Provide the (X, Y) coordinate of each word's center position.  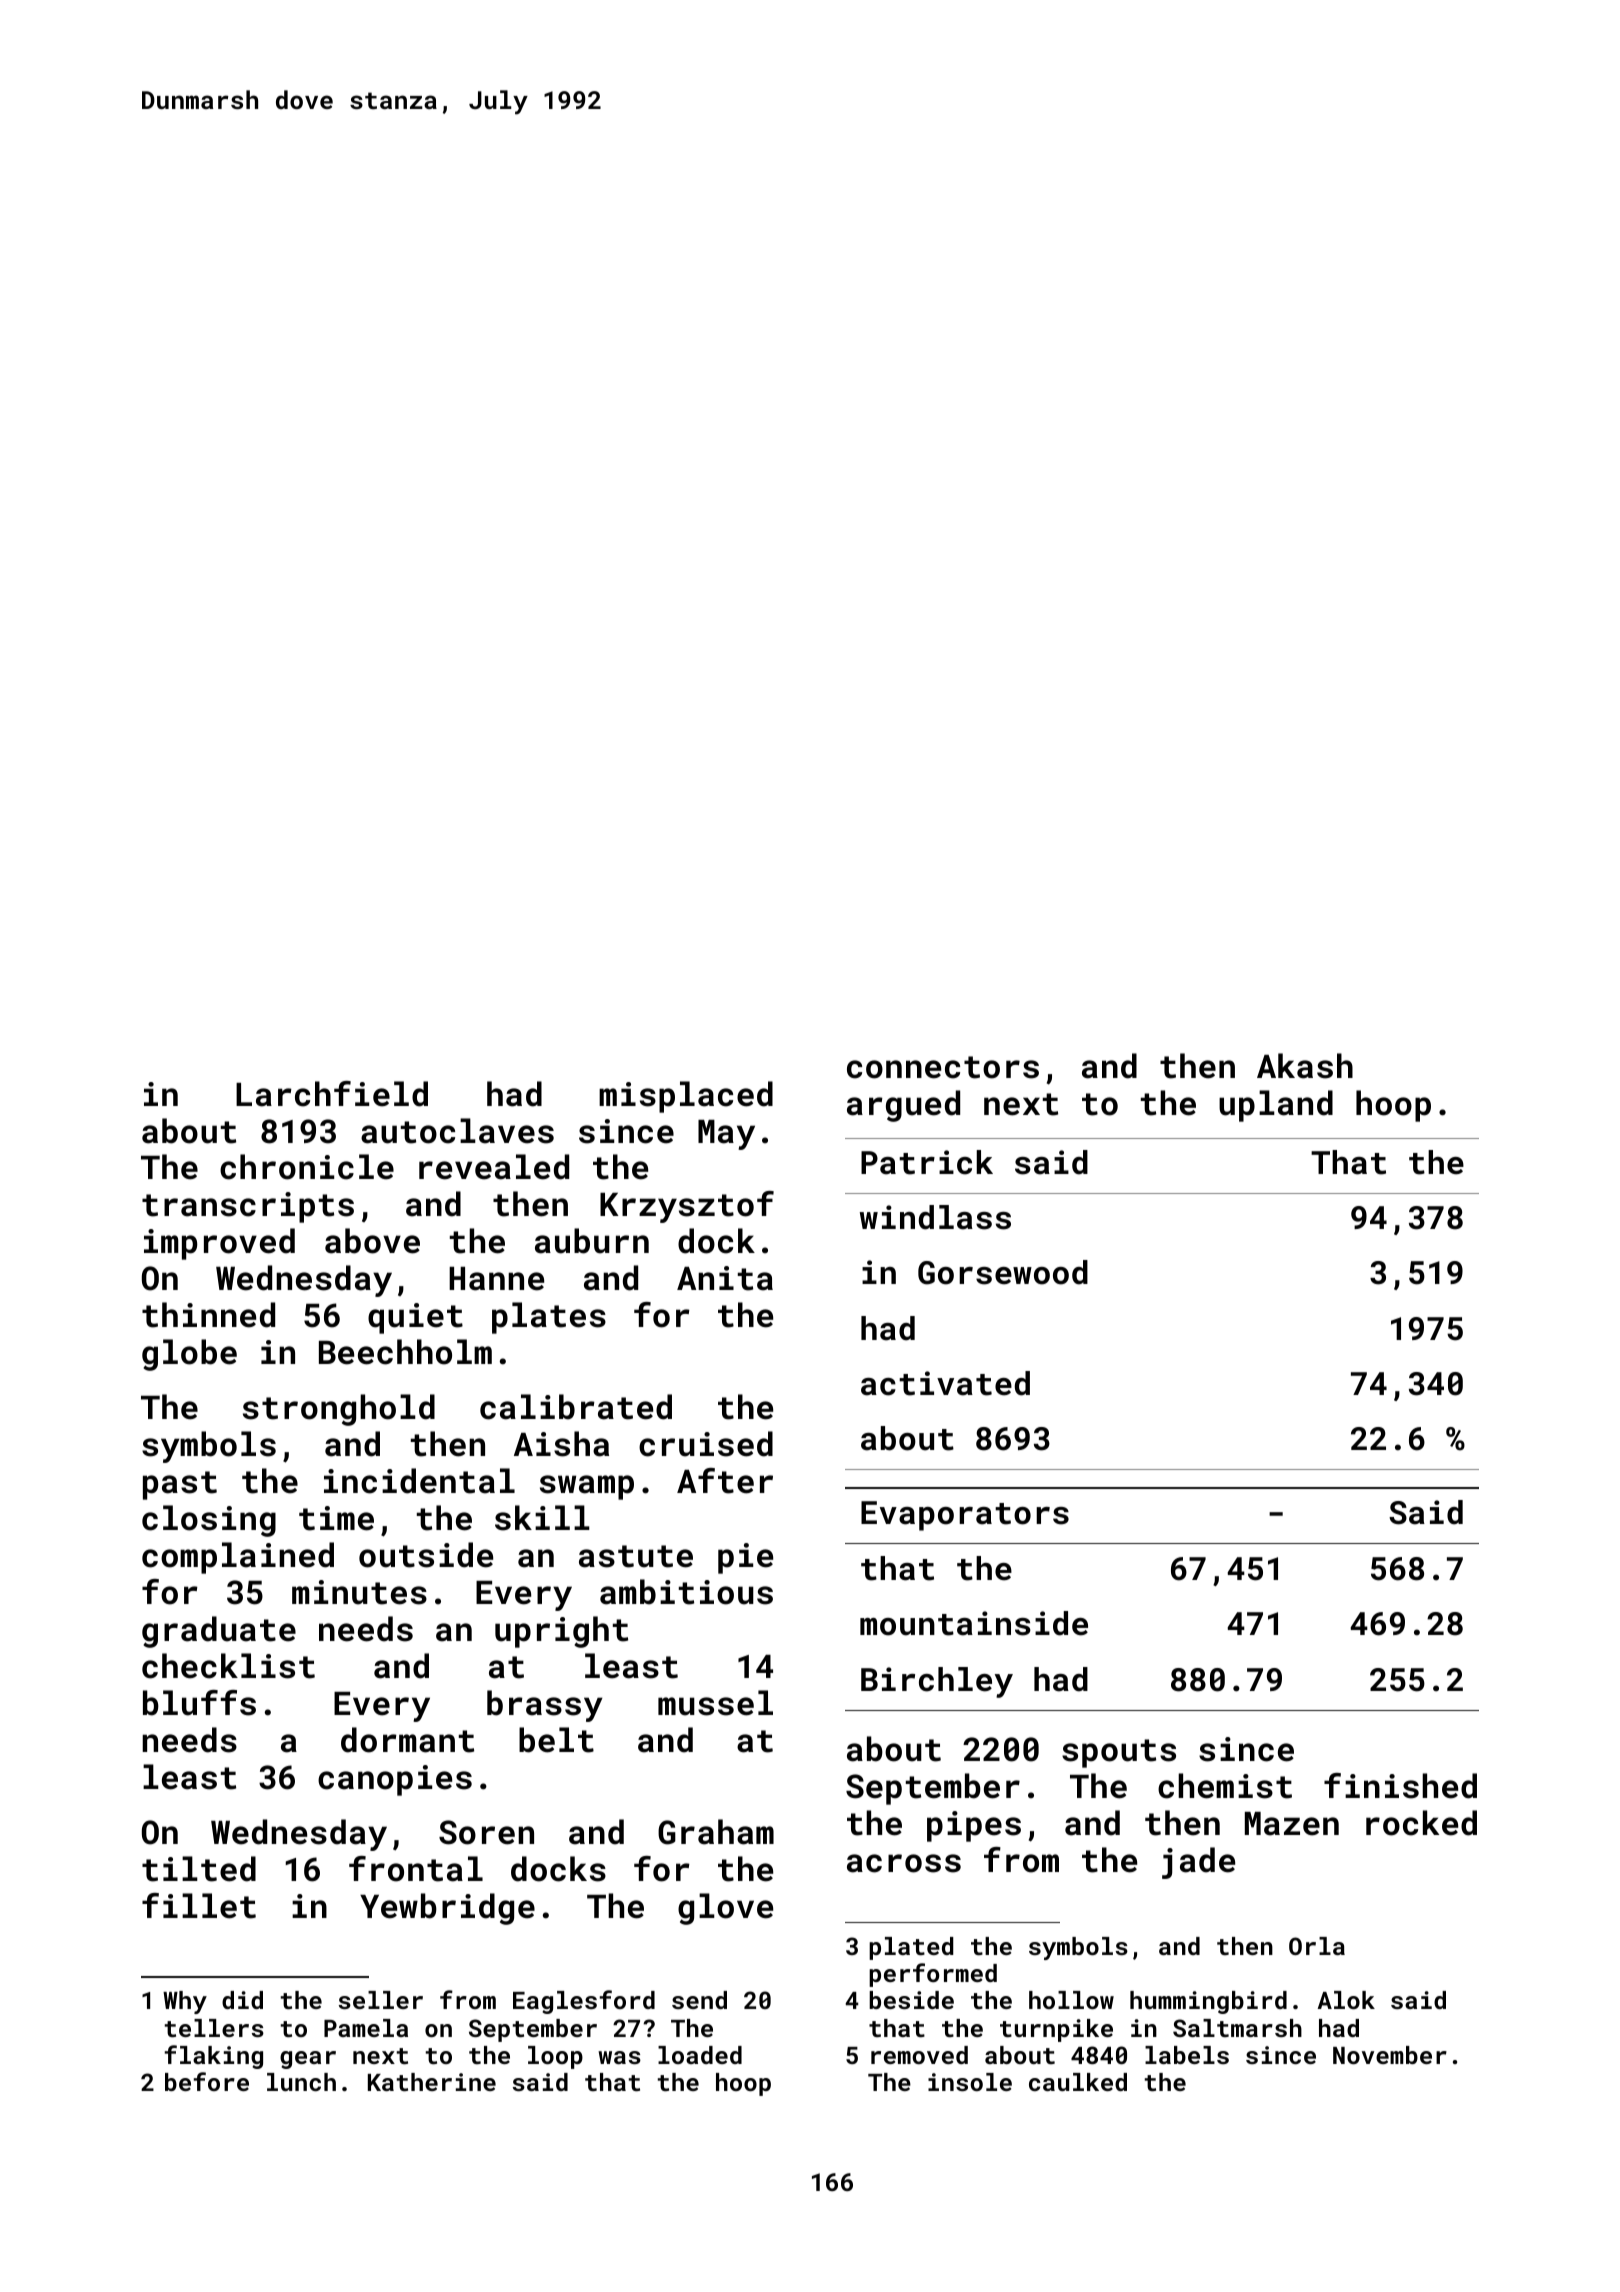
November (1390, 2055)
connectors (943, 1067)
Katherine (432, 2082)
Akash (1305, 1066)
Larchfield (332, 1094)
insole (970, 2082)
